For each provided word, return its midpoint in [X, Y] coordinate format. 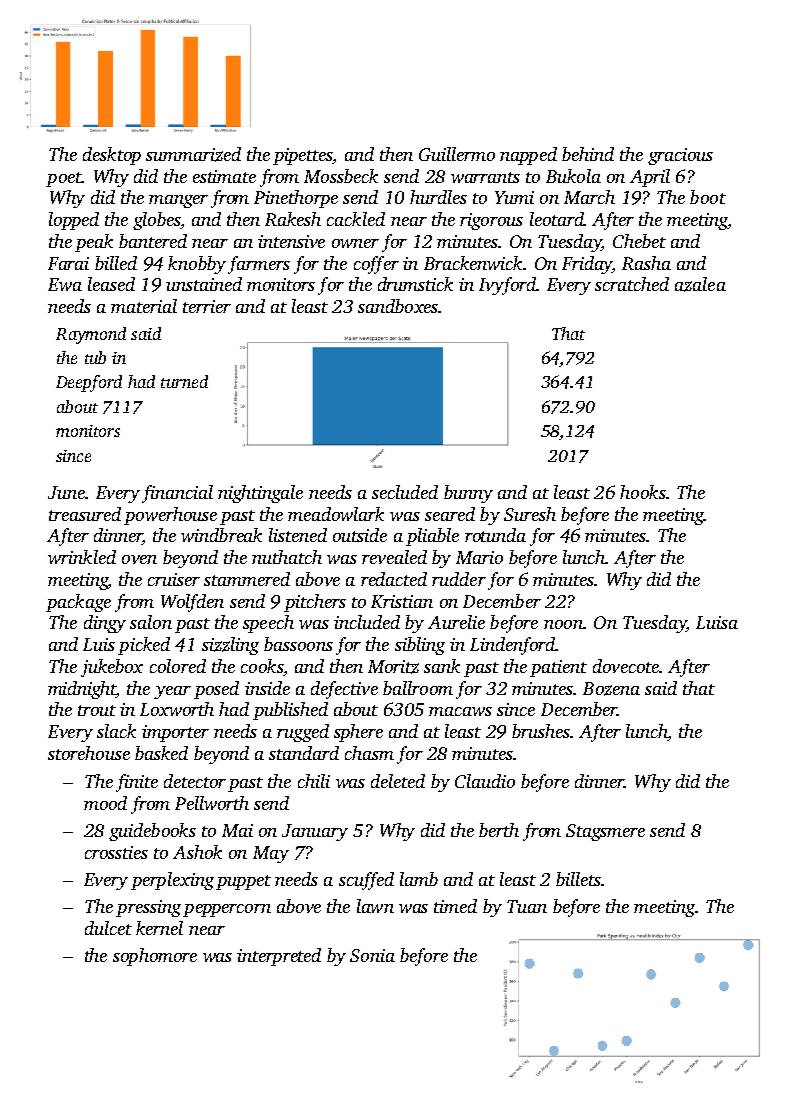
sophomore [155, 957]
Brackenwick [473, 263]
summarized [193, 154]
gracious [680, 156]
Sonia [372, 955]
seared [450, 514]
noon [563, 624]
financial [177, 494]
